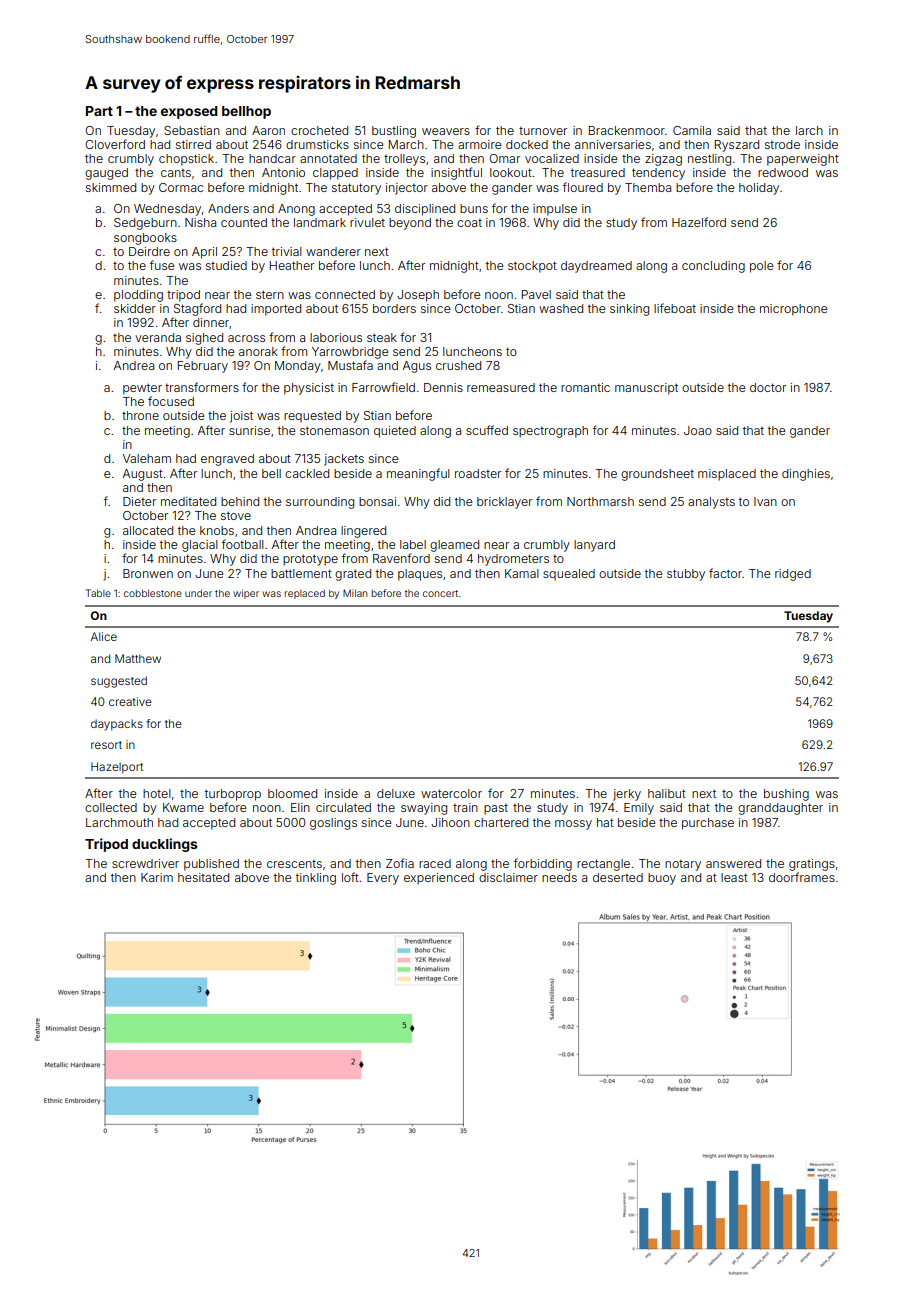  What do you see at coordinates (793, 310) in the page?
I see `microphone` at bounding box center [793, 310].
